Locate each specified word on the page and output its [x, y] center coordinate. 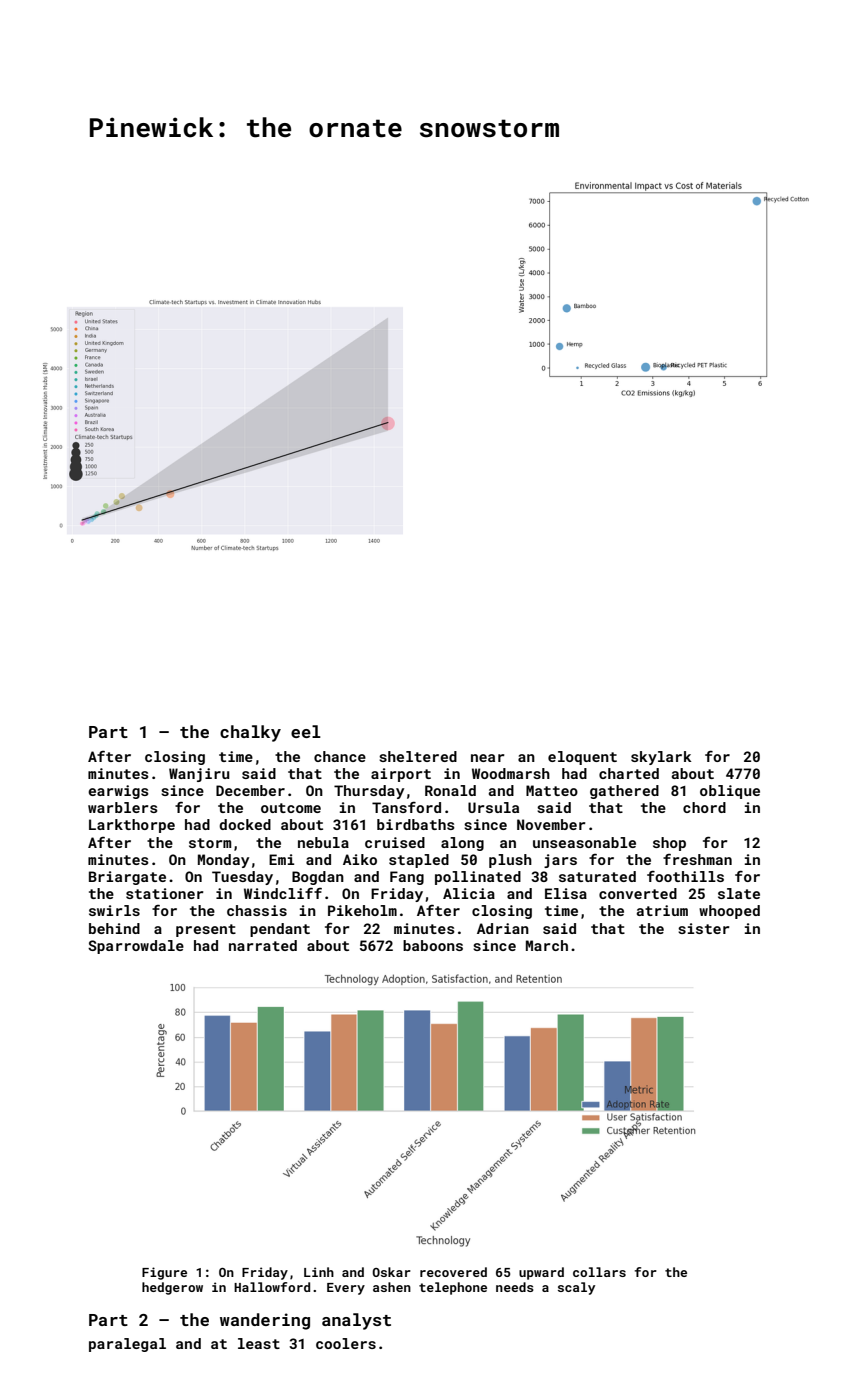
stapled [419, 861]
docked [245, 824]
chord [704, 807]
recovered [453, 1272]
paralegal [127, 1345]
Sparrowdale [136, 947]
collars [599, 1272]
